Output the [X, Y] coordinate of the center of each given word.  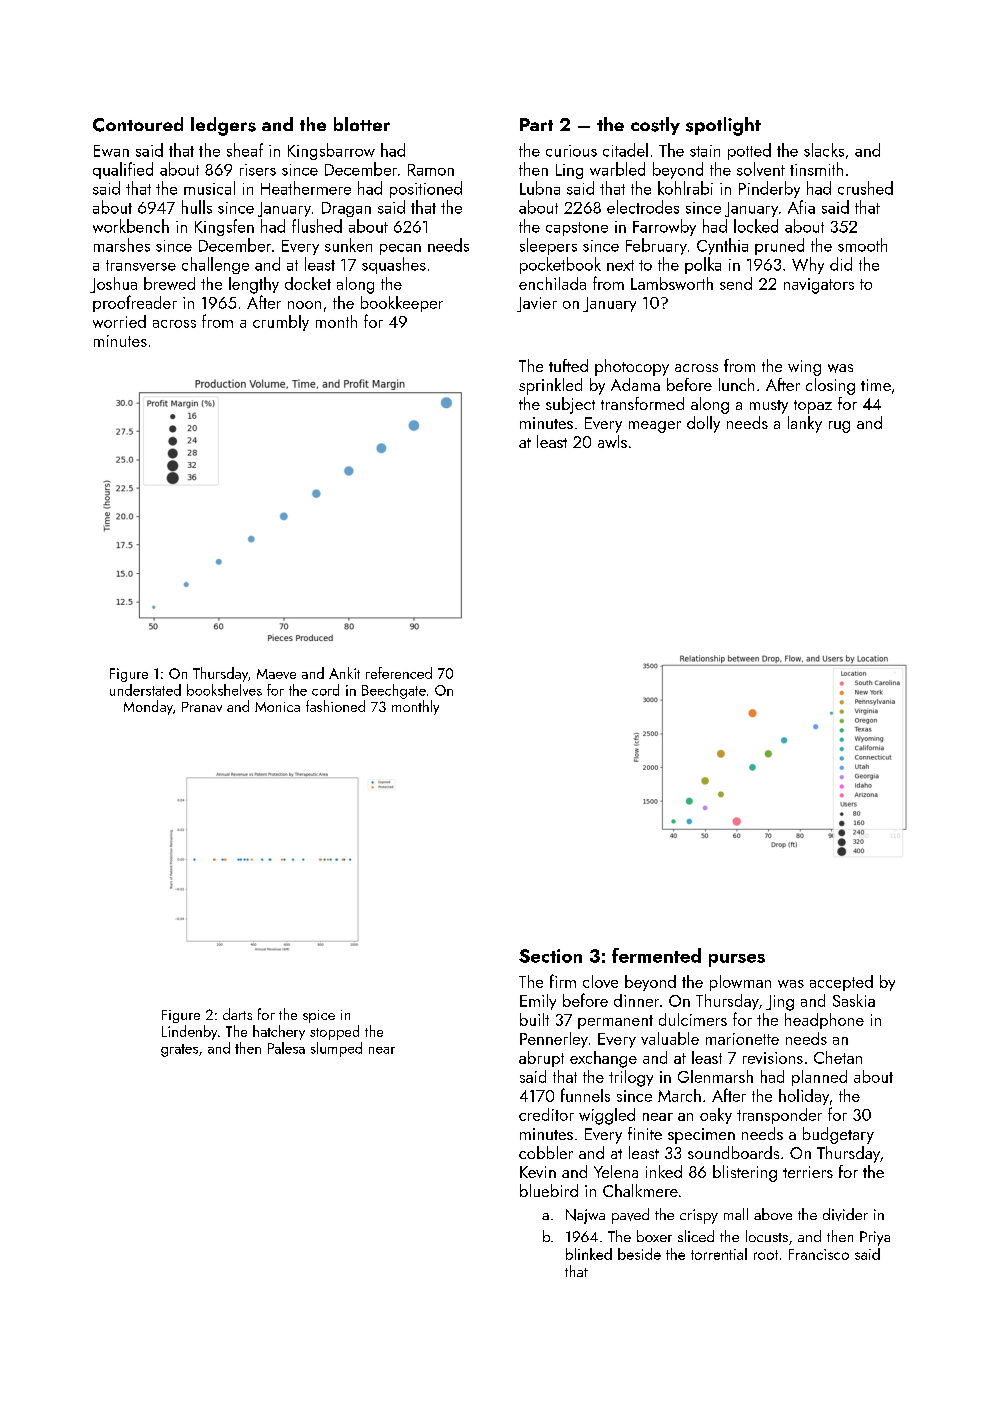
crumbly [281, 323]
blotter [362, 124]
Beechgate [394, 691]
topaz [813, 407]
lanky [805, 424]
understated [145, 690]
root [766, 1255]
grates [179, 1050]
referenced [399, 673]
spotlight [723, 126]
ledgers [223, 126]
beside [639, 1254]
